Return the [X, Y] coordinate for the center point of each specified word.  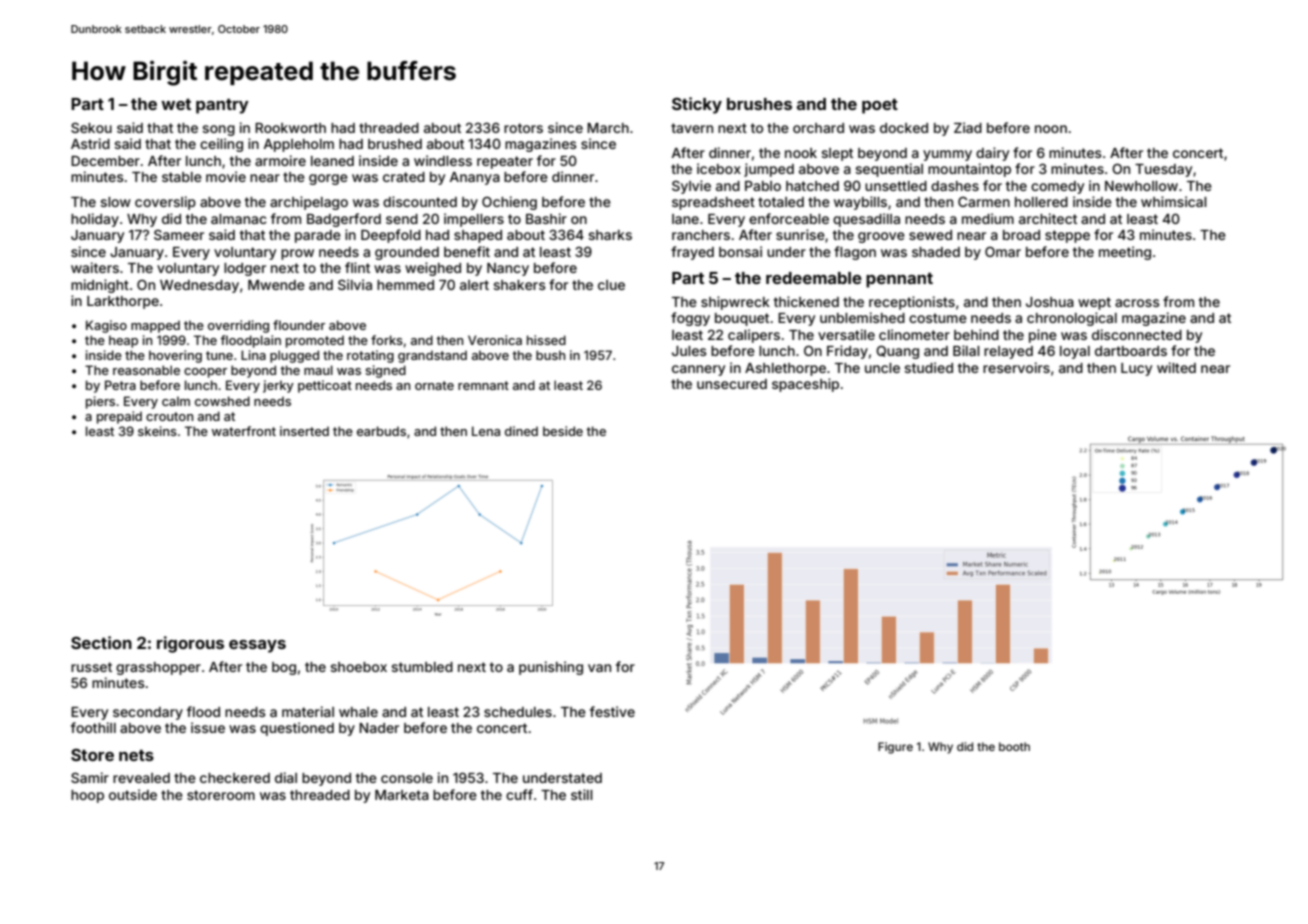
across [1137, 303]
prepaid [119, 417]
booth [1014, 746]
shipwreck [735, 303]
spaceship [805, 385]
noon [1051, 129]
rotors [523, 128]
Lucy [1136, 369]
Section [101, 642]
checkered [235, 778]
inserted [304, 431]
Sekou [91, 127]
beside [563, 431]
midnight [100, 286]
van [599, 668]
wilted [1176, 367]
